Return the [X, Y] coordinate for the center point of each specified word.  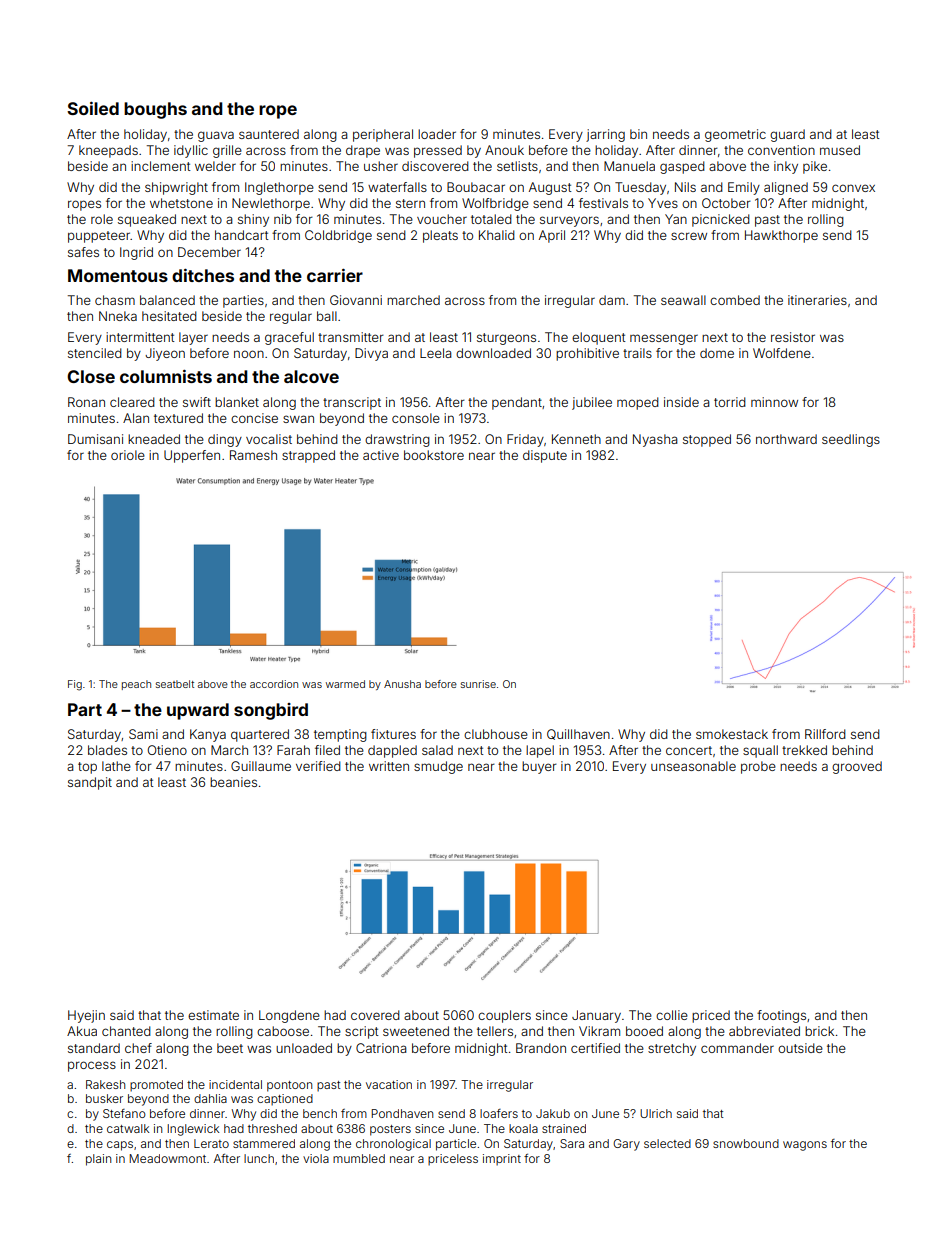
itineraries [817, 300]
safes [83, 252]
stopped [707, 440]
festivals [603, 203]
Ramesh [253, 455]
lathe [116, 766]
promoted [156, 1086]
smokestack [732, 734]
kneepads [108, 151]
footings [781, 1016]
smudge [438, 767]
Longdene [289, 1016]
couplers [504, 1016]
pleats [440, 236]
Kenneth [576, 439]
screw [689, 236]
